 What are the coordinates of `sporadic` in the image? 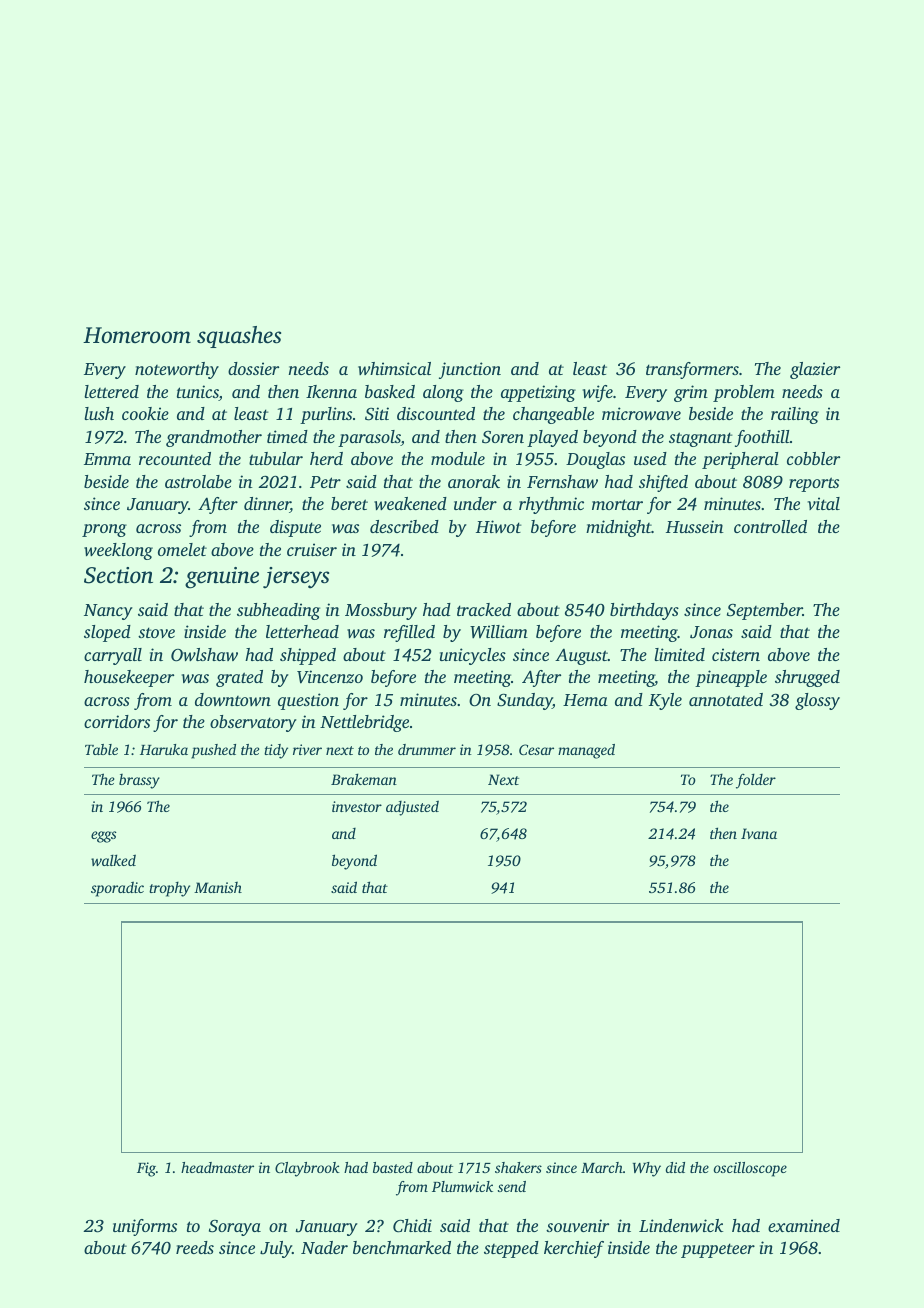 It's located at (117, 889).
